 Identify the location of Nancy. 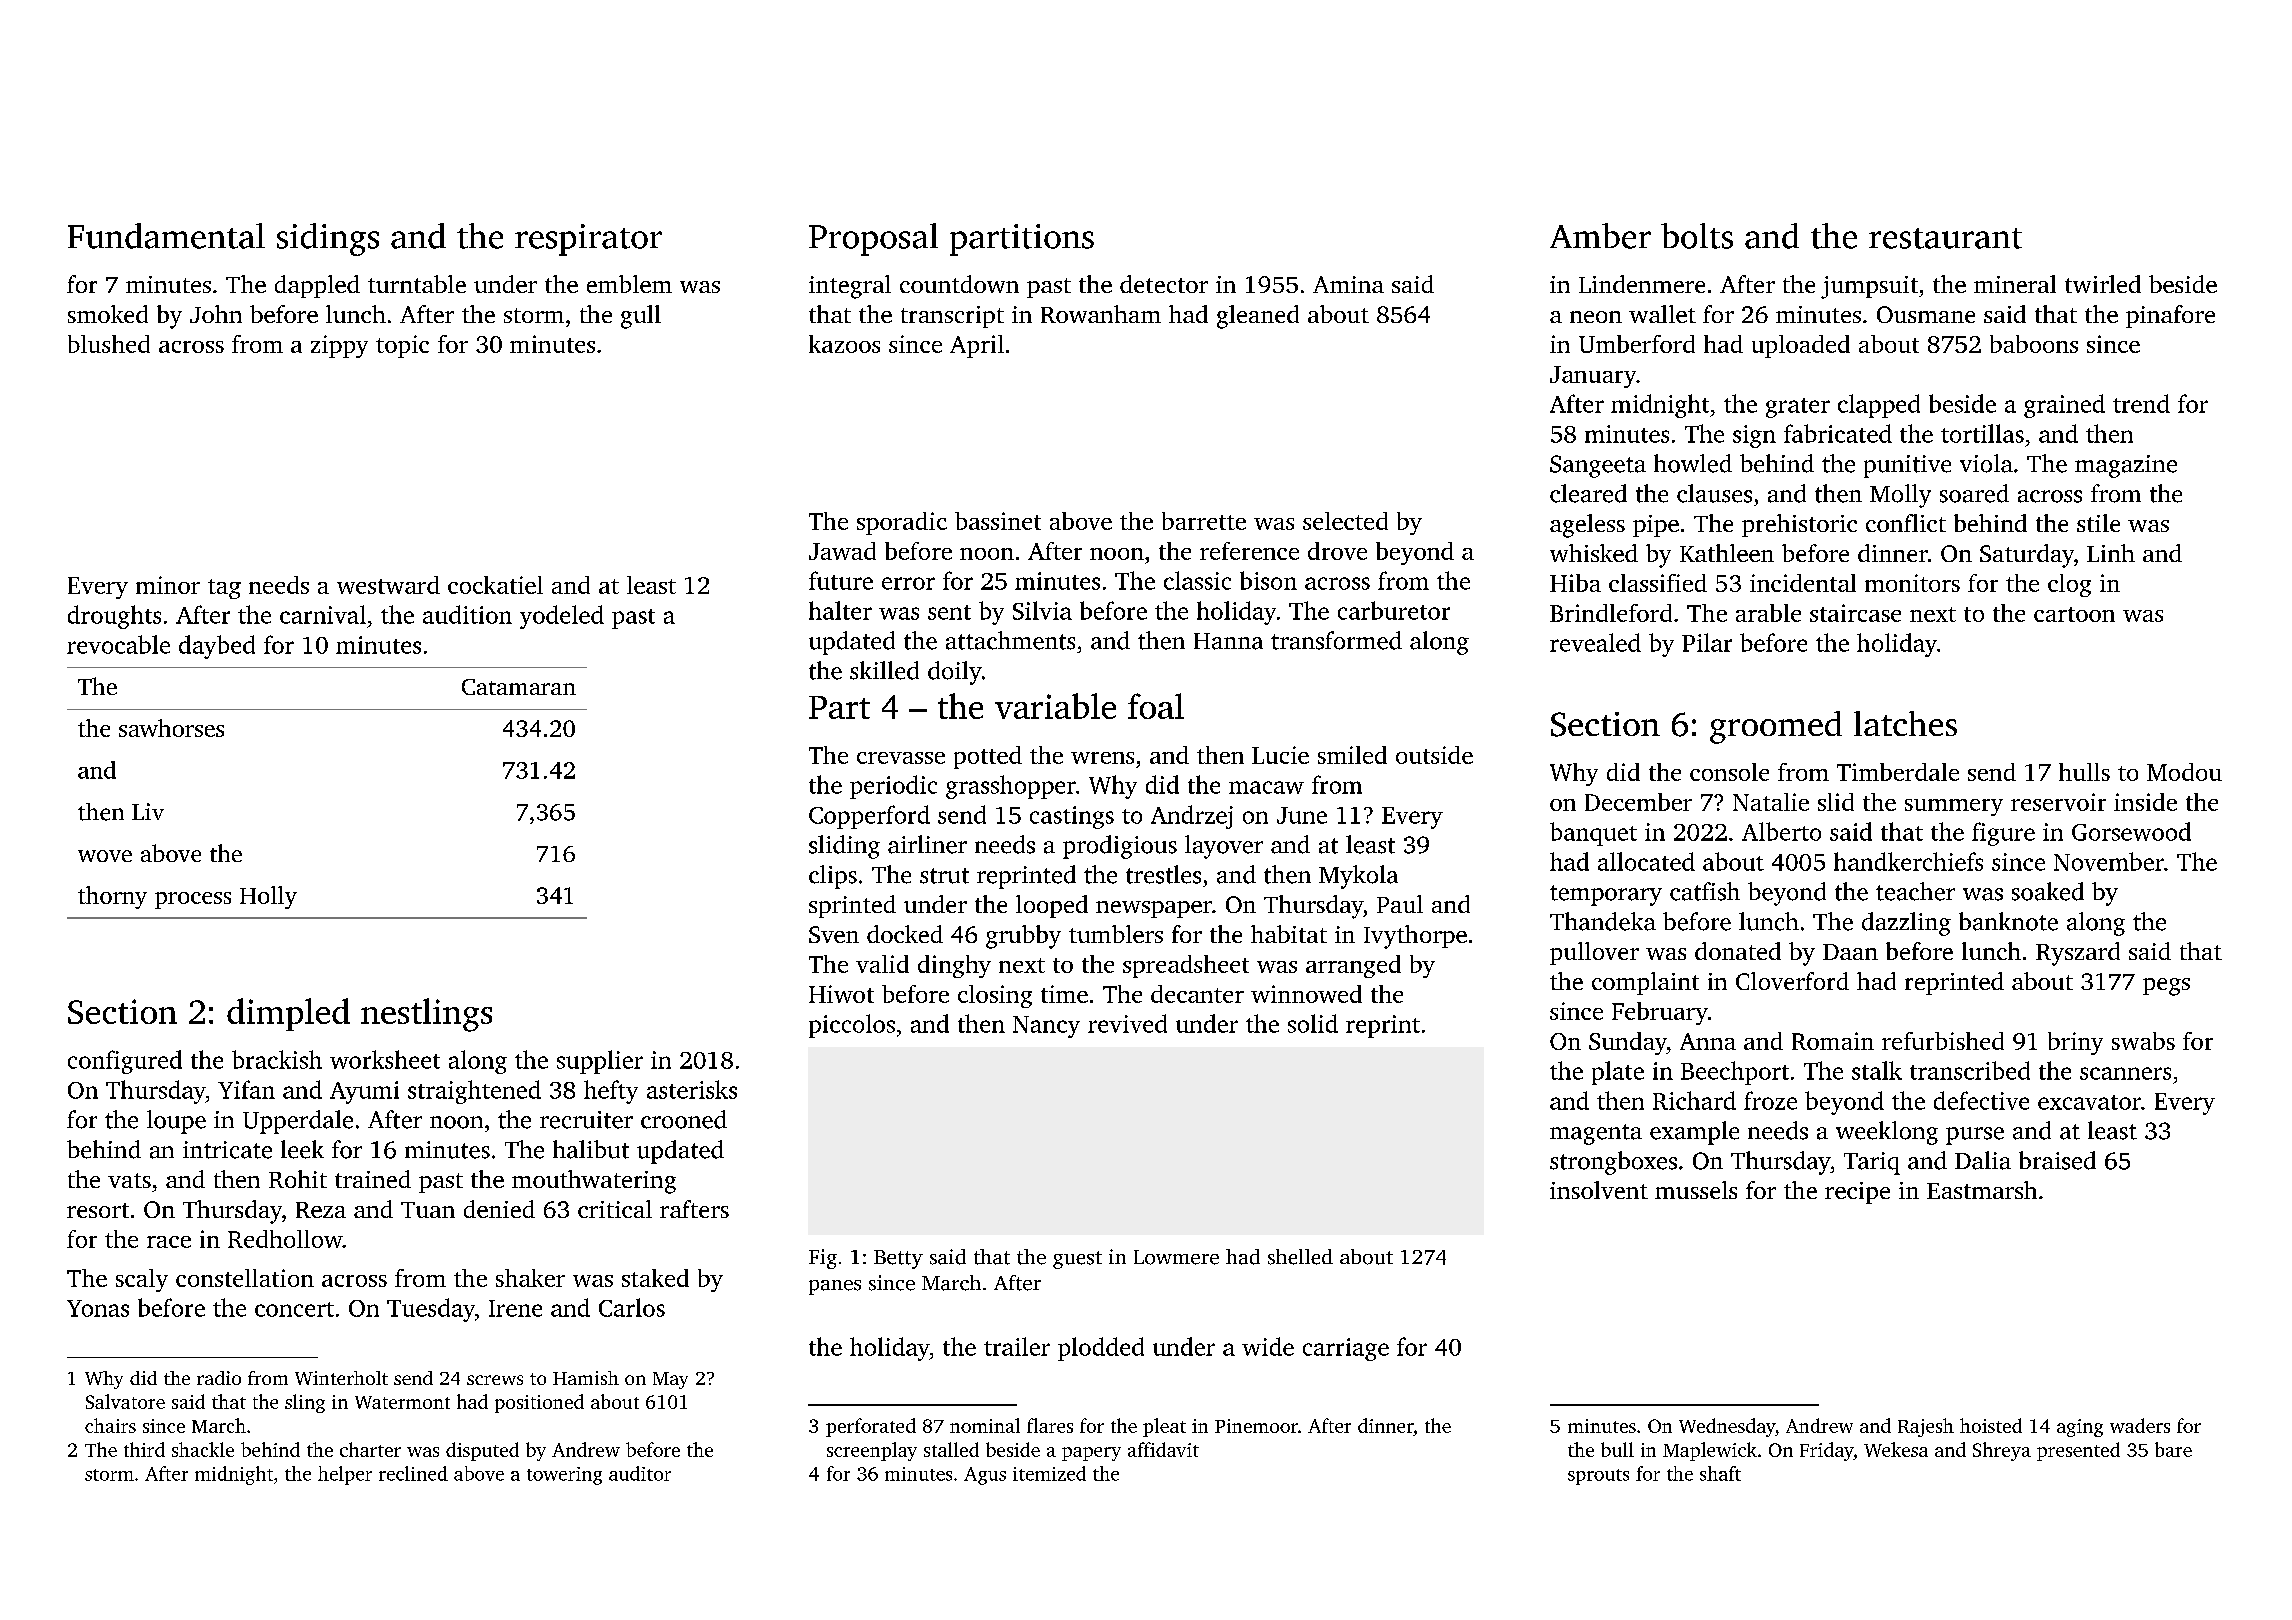
(1046, 1027).
